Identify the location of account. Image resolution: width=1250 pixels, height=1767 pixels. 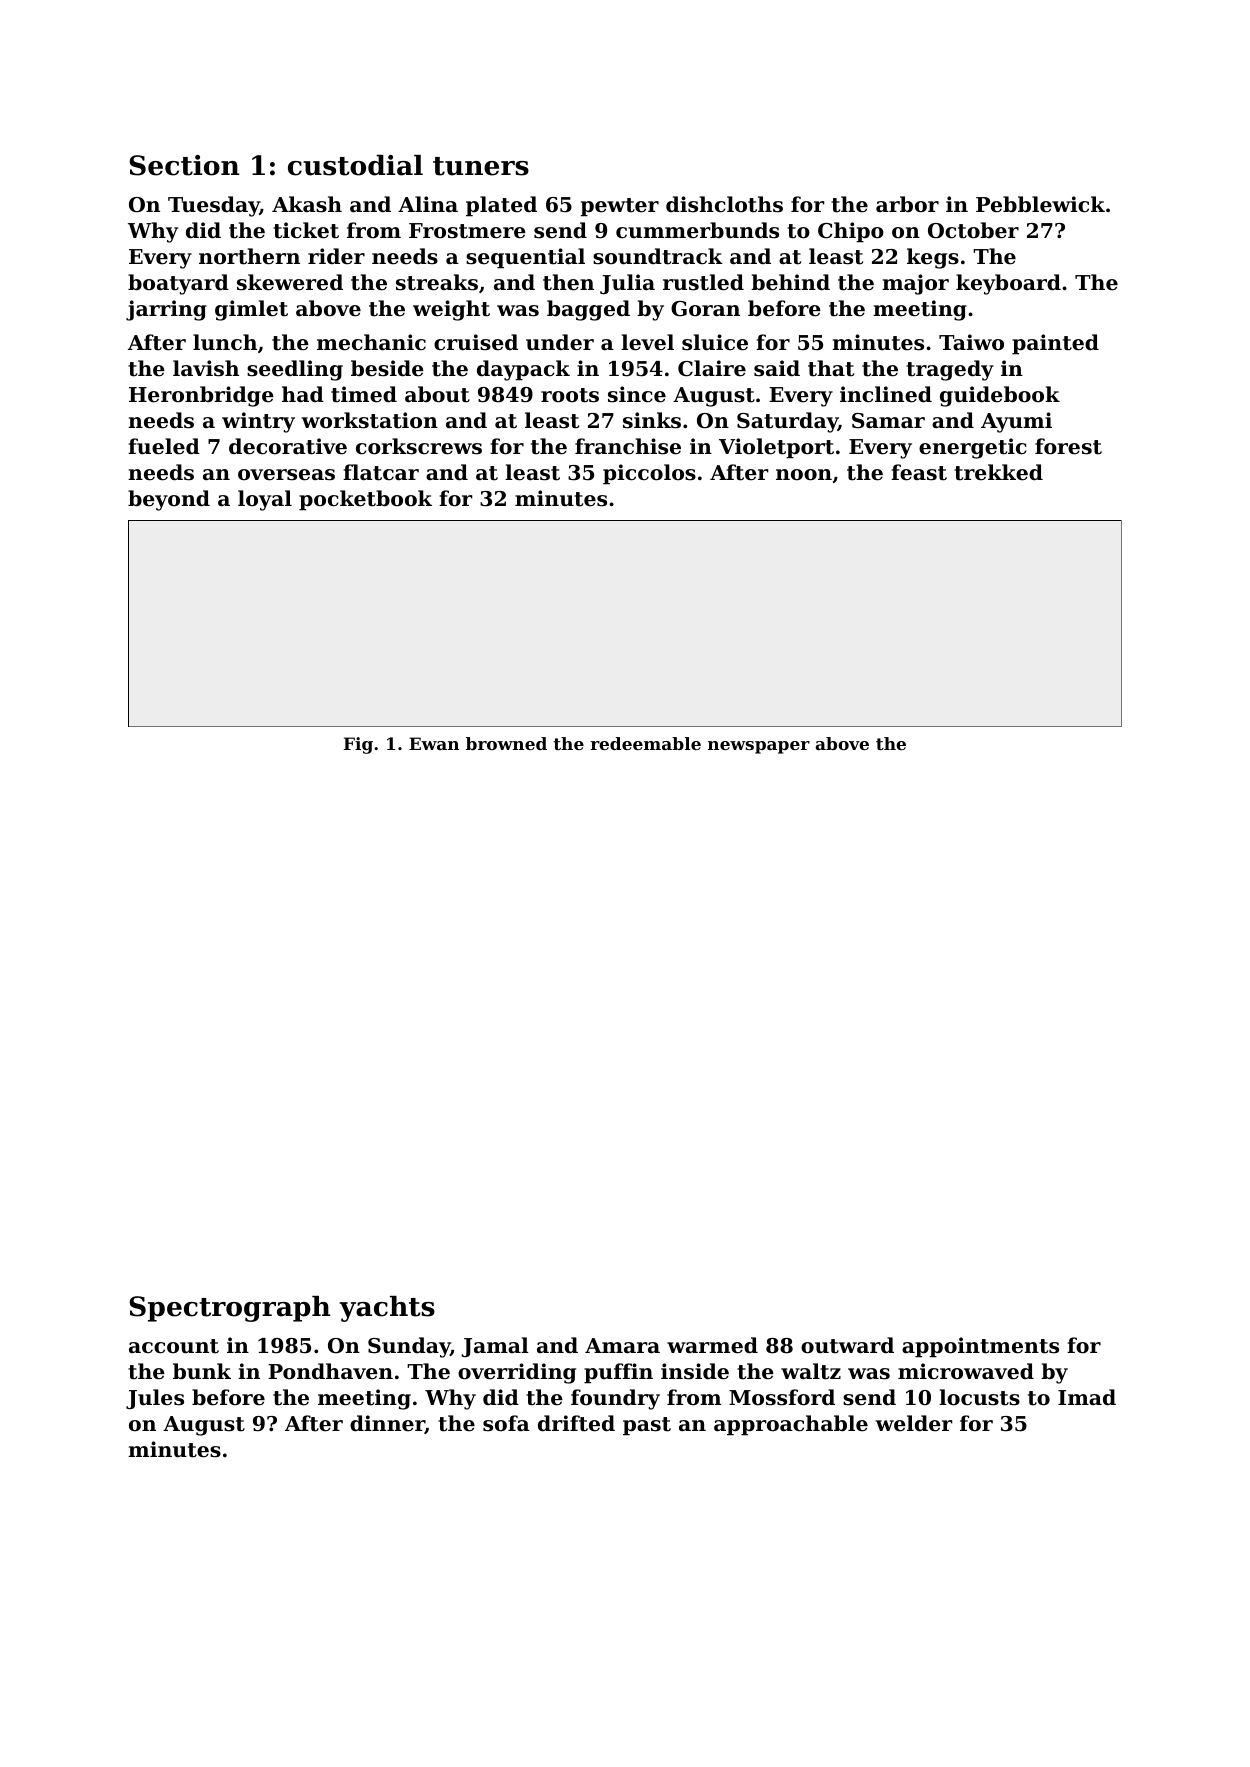
(174, 1346).
